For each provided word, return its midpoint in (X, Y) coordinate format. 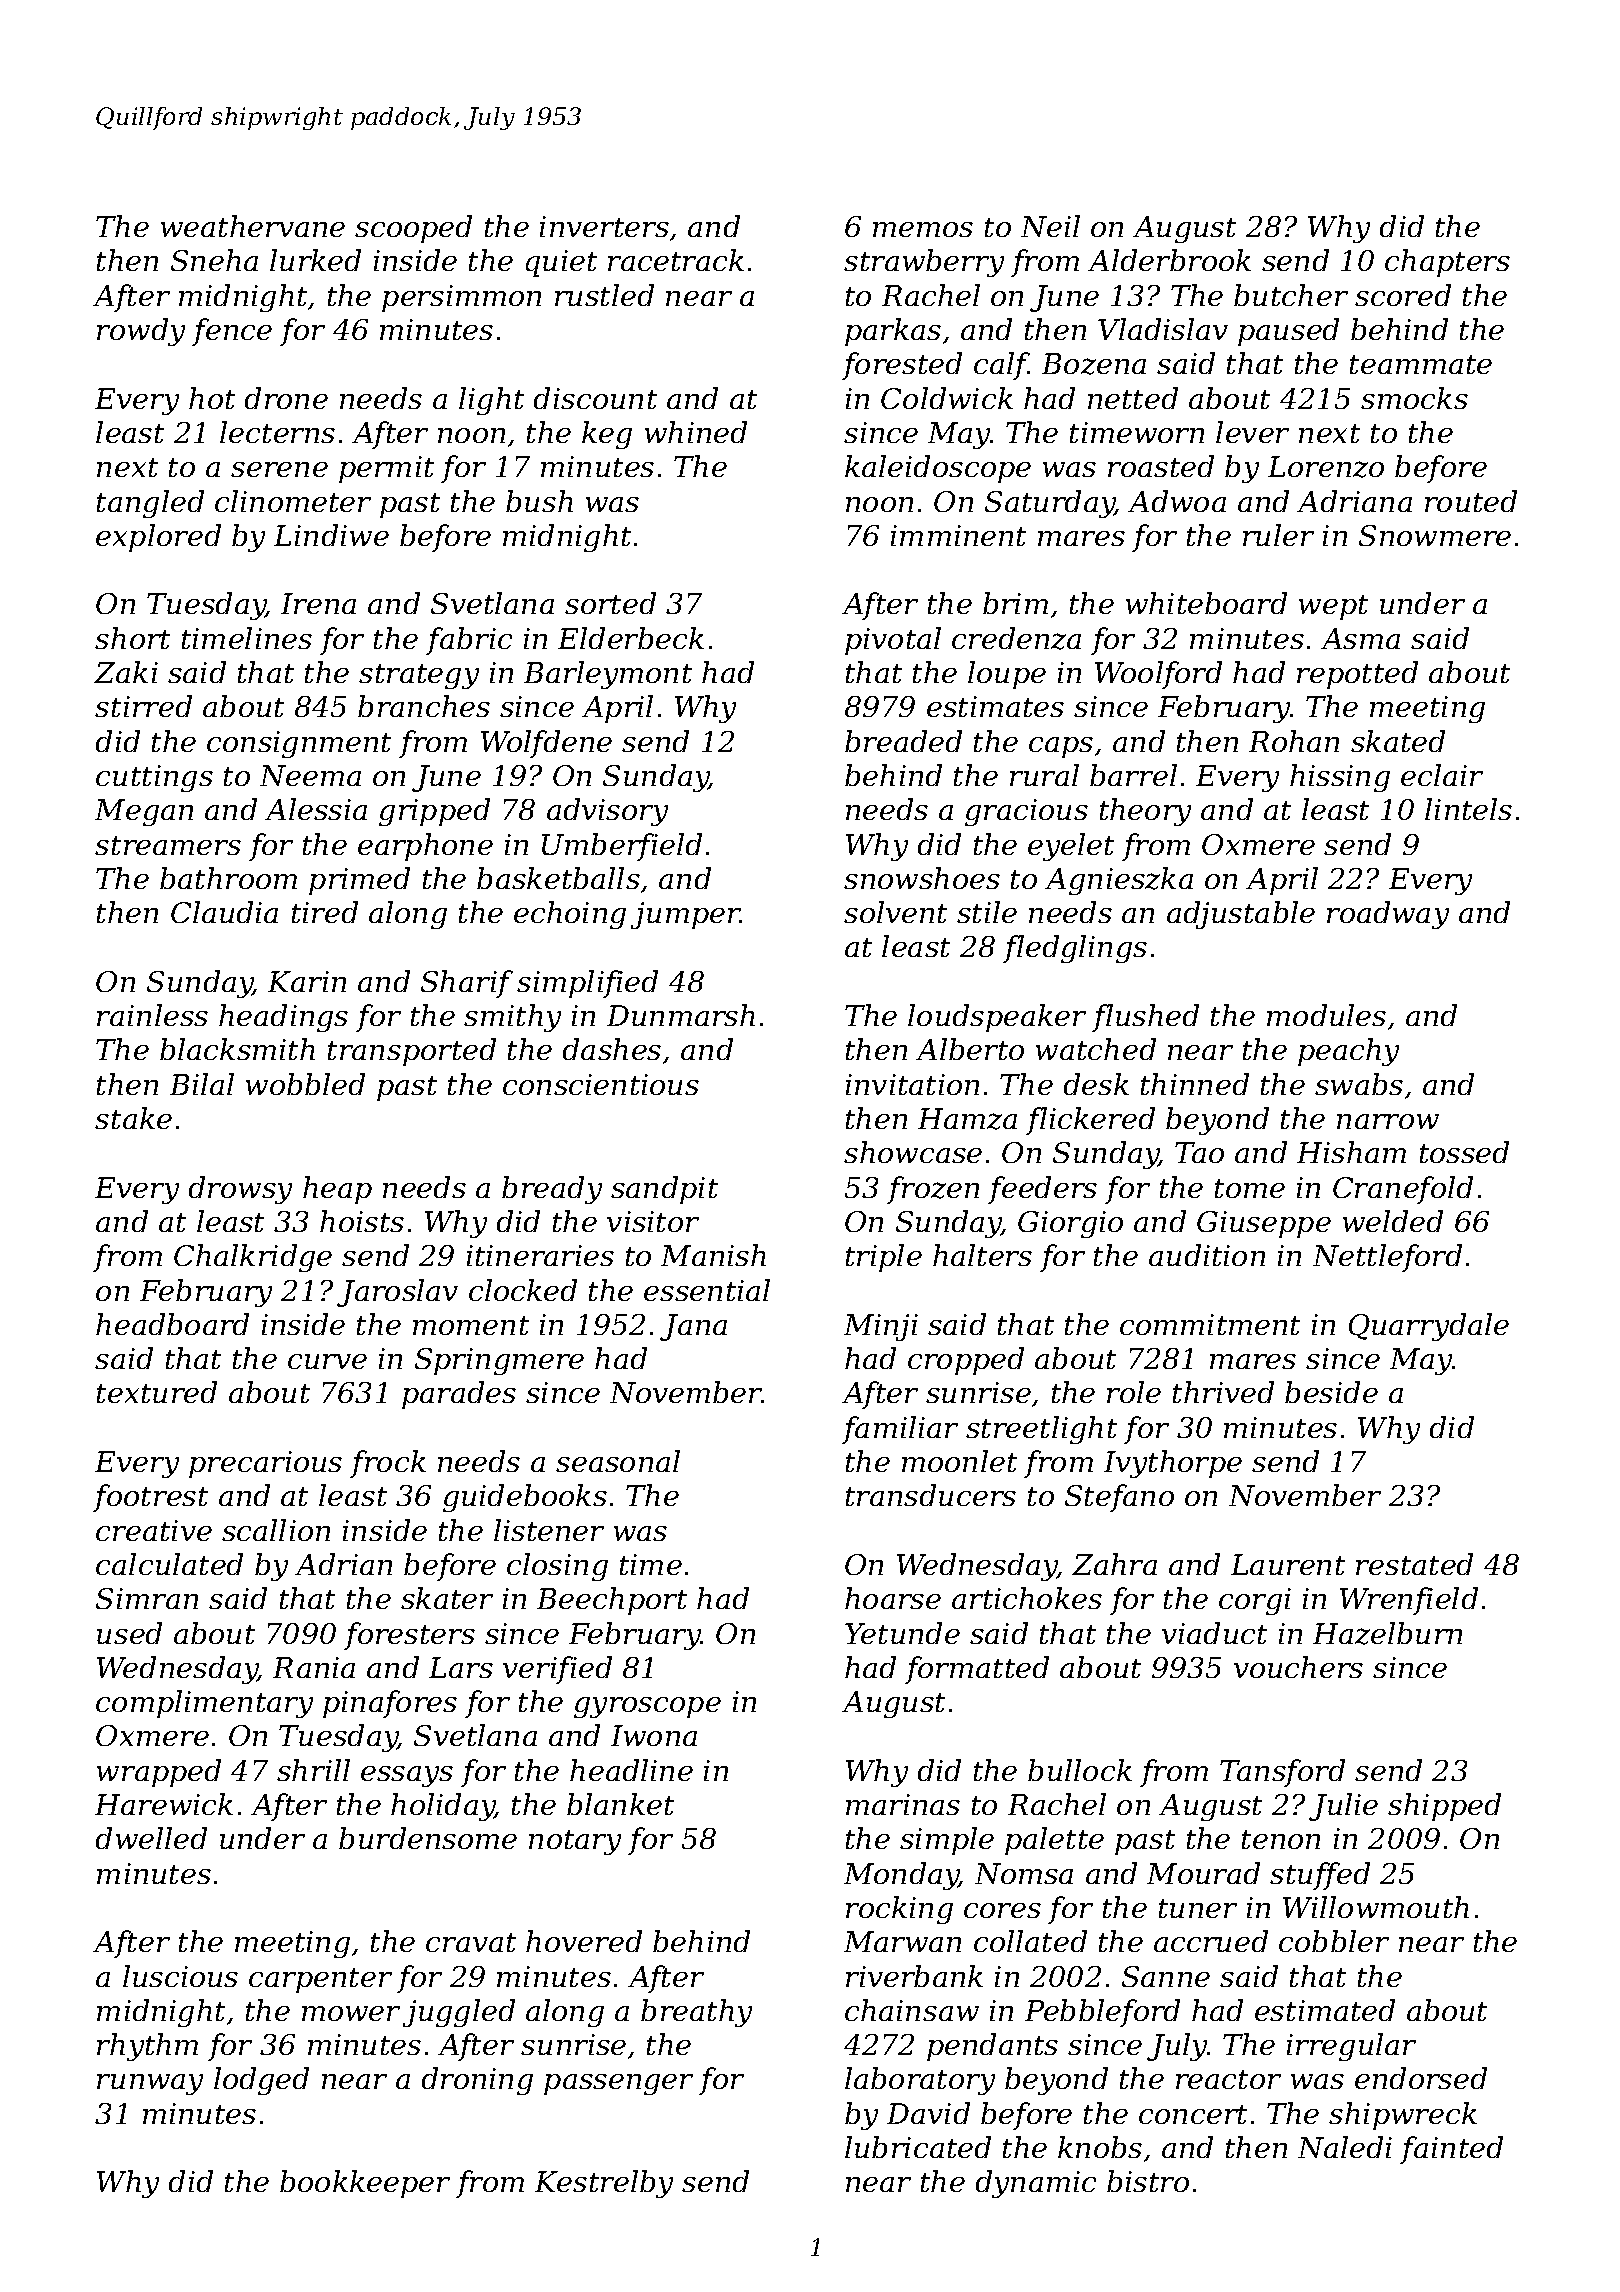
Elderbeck (631, 638)
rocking (899, 1910)
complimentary (204, 1704)
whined (696, 432)
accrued (1211, 1941)
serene (279, 469)
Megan (144, 812)
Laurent (1288, 1564)
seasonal (618, 1461)
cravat (471, 1942)
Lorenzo (1326, 467)
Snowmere (1435, 535)
